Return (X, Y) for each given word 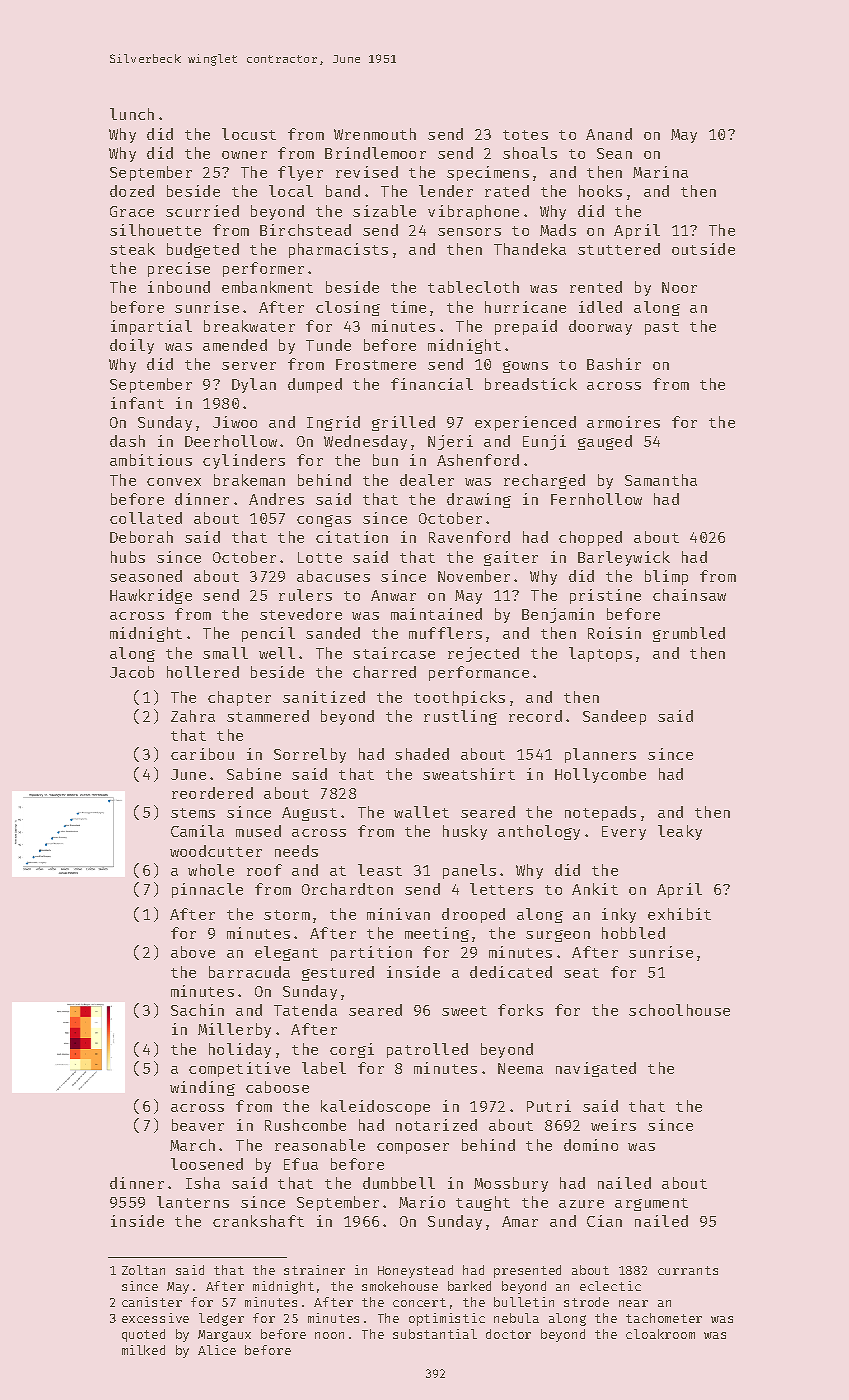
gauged (605, 442)
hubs (128, 557)
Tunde (328, 345)
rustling (460, 717)
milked (143, 1350)
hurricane (525, 307)
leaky (680, 832)
